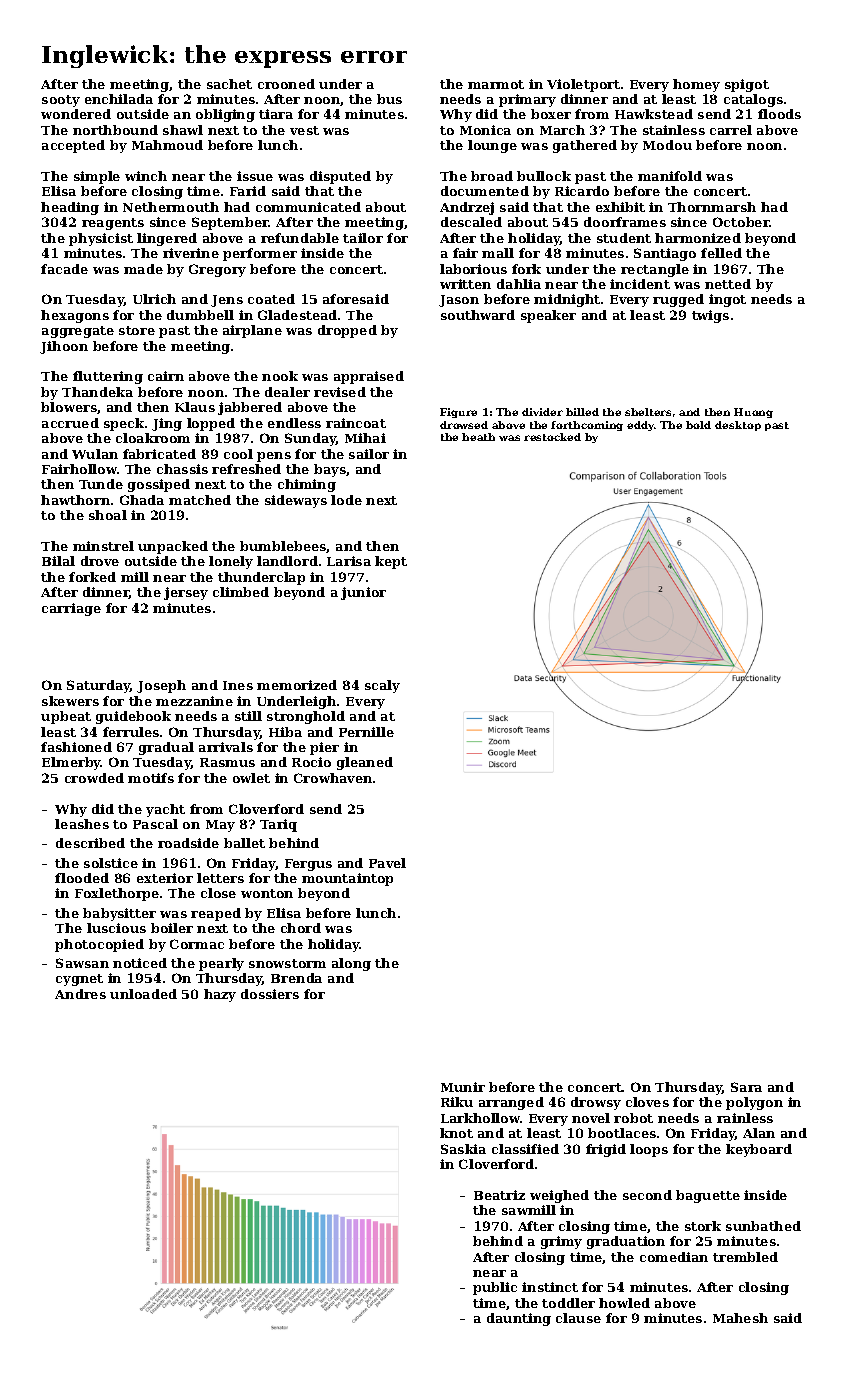 The width and height of the image is (849, 1400). I want to click on marmot, so click(496, 84).
